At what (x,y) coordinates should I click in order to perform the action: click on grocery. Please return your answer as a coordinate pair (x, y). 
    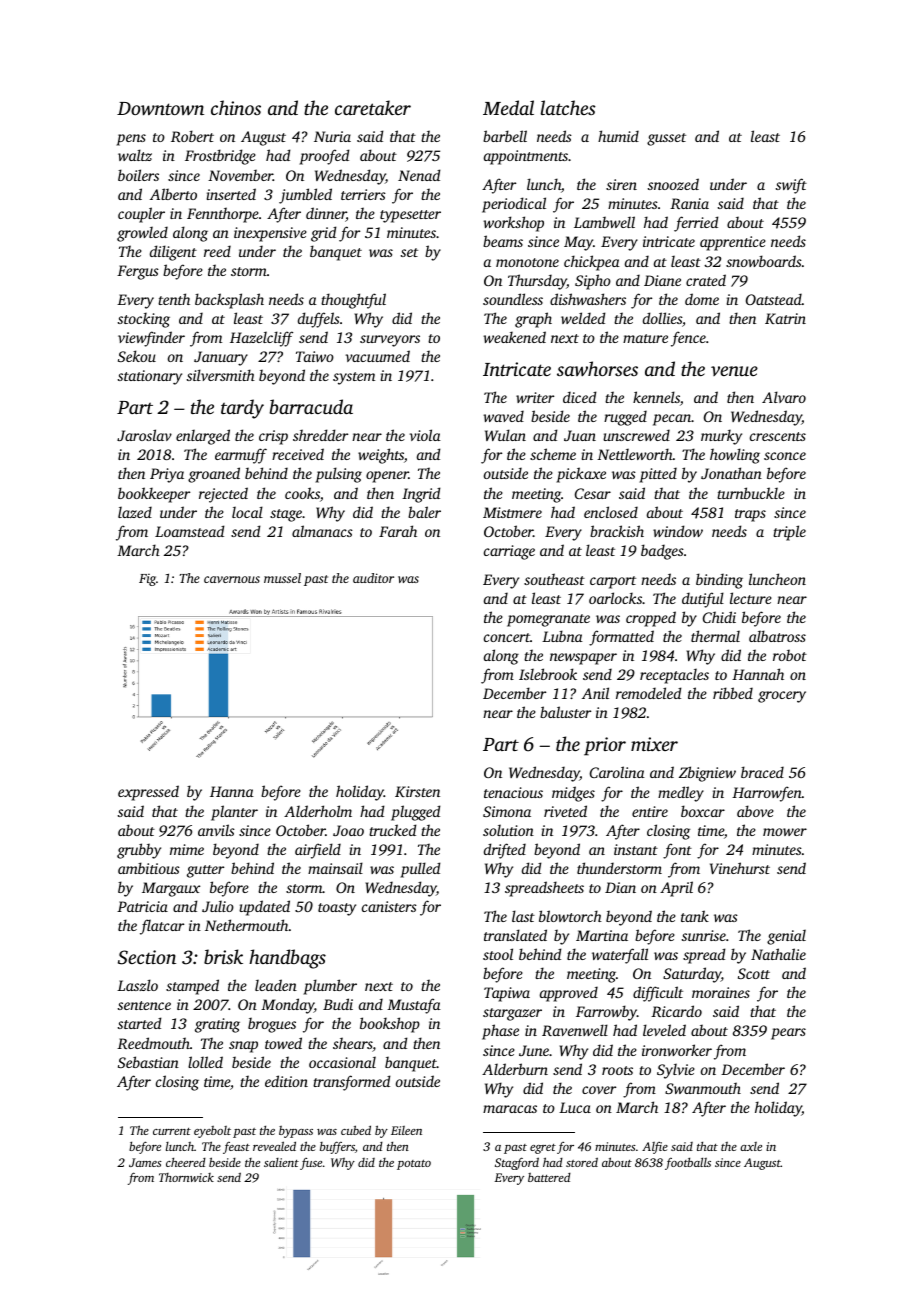
    Looking at the image, I should click on (782, 697).
